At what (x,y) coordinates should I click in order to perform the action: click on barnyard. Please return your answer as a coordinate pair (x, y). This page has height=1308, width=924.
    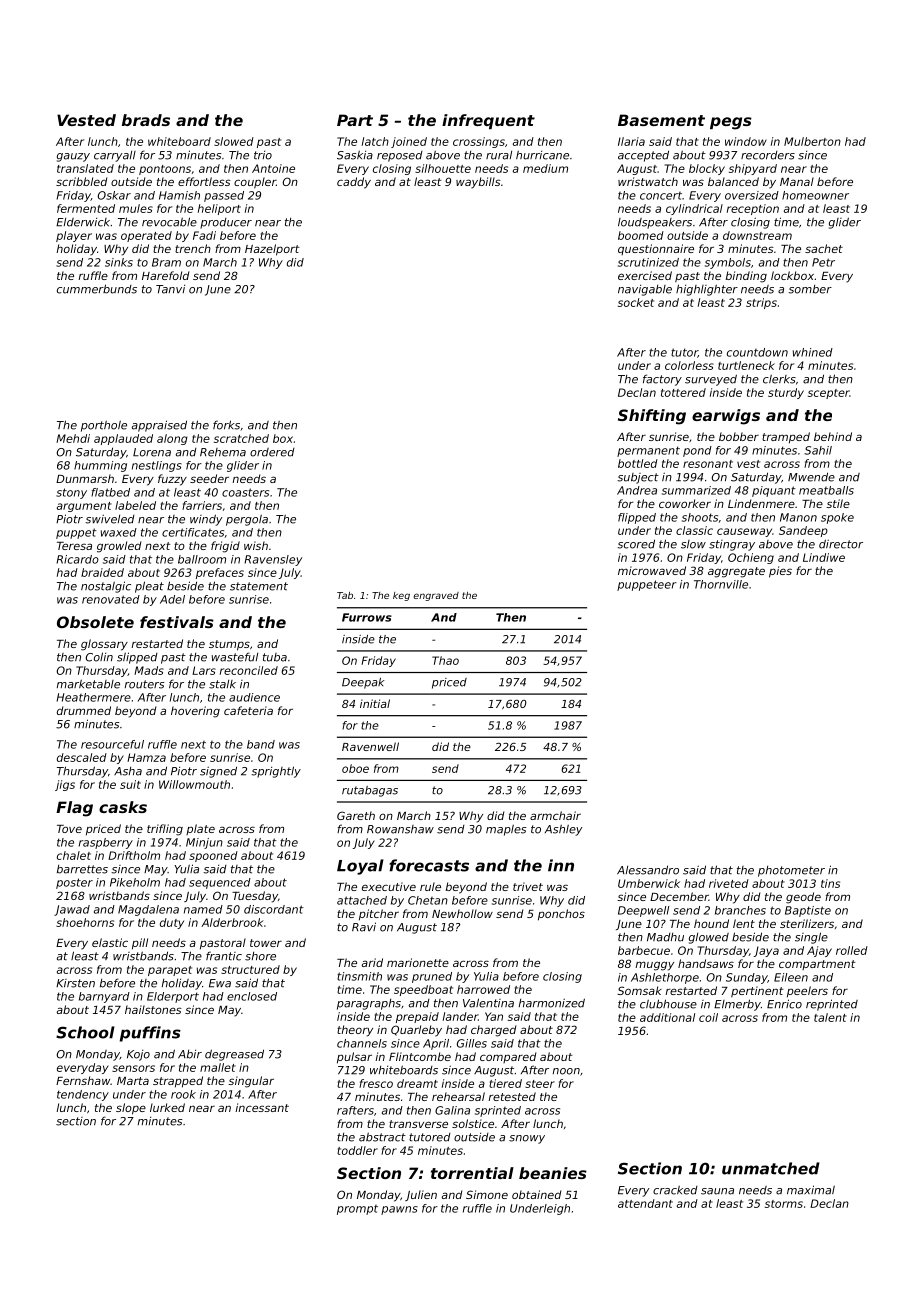
    Looking at the image, I should click on (104, 997).
